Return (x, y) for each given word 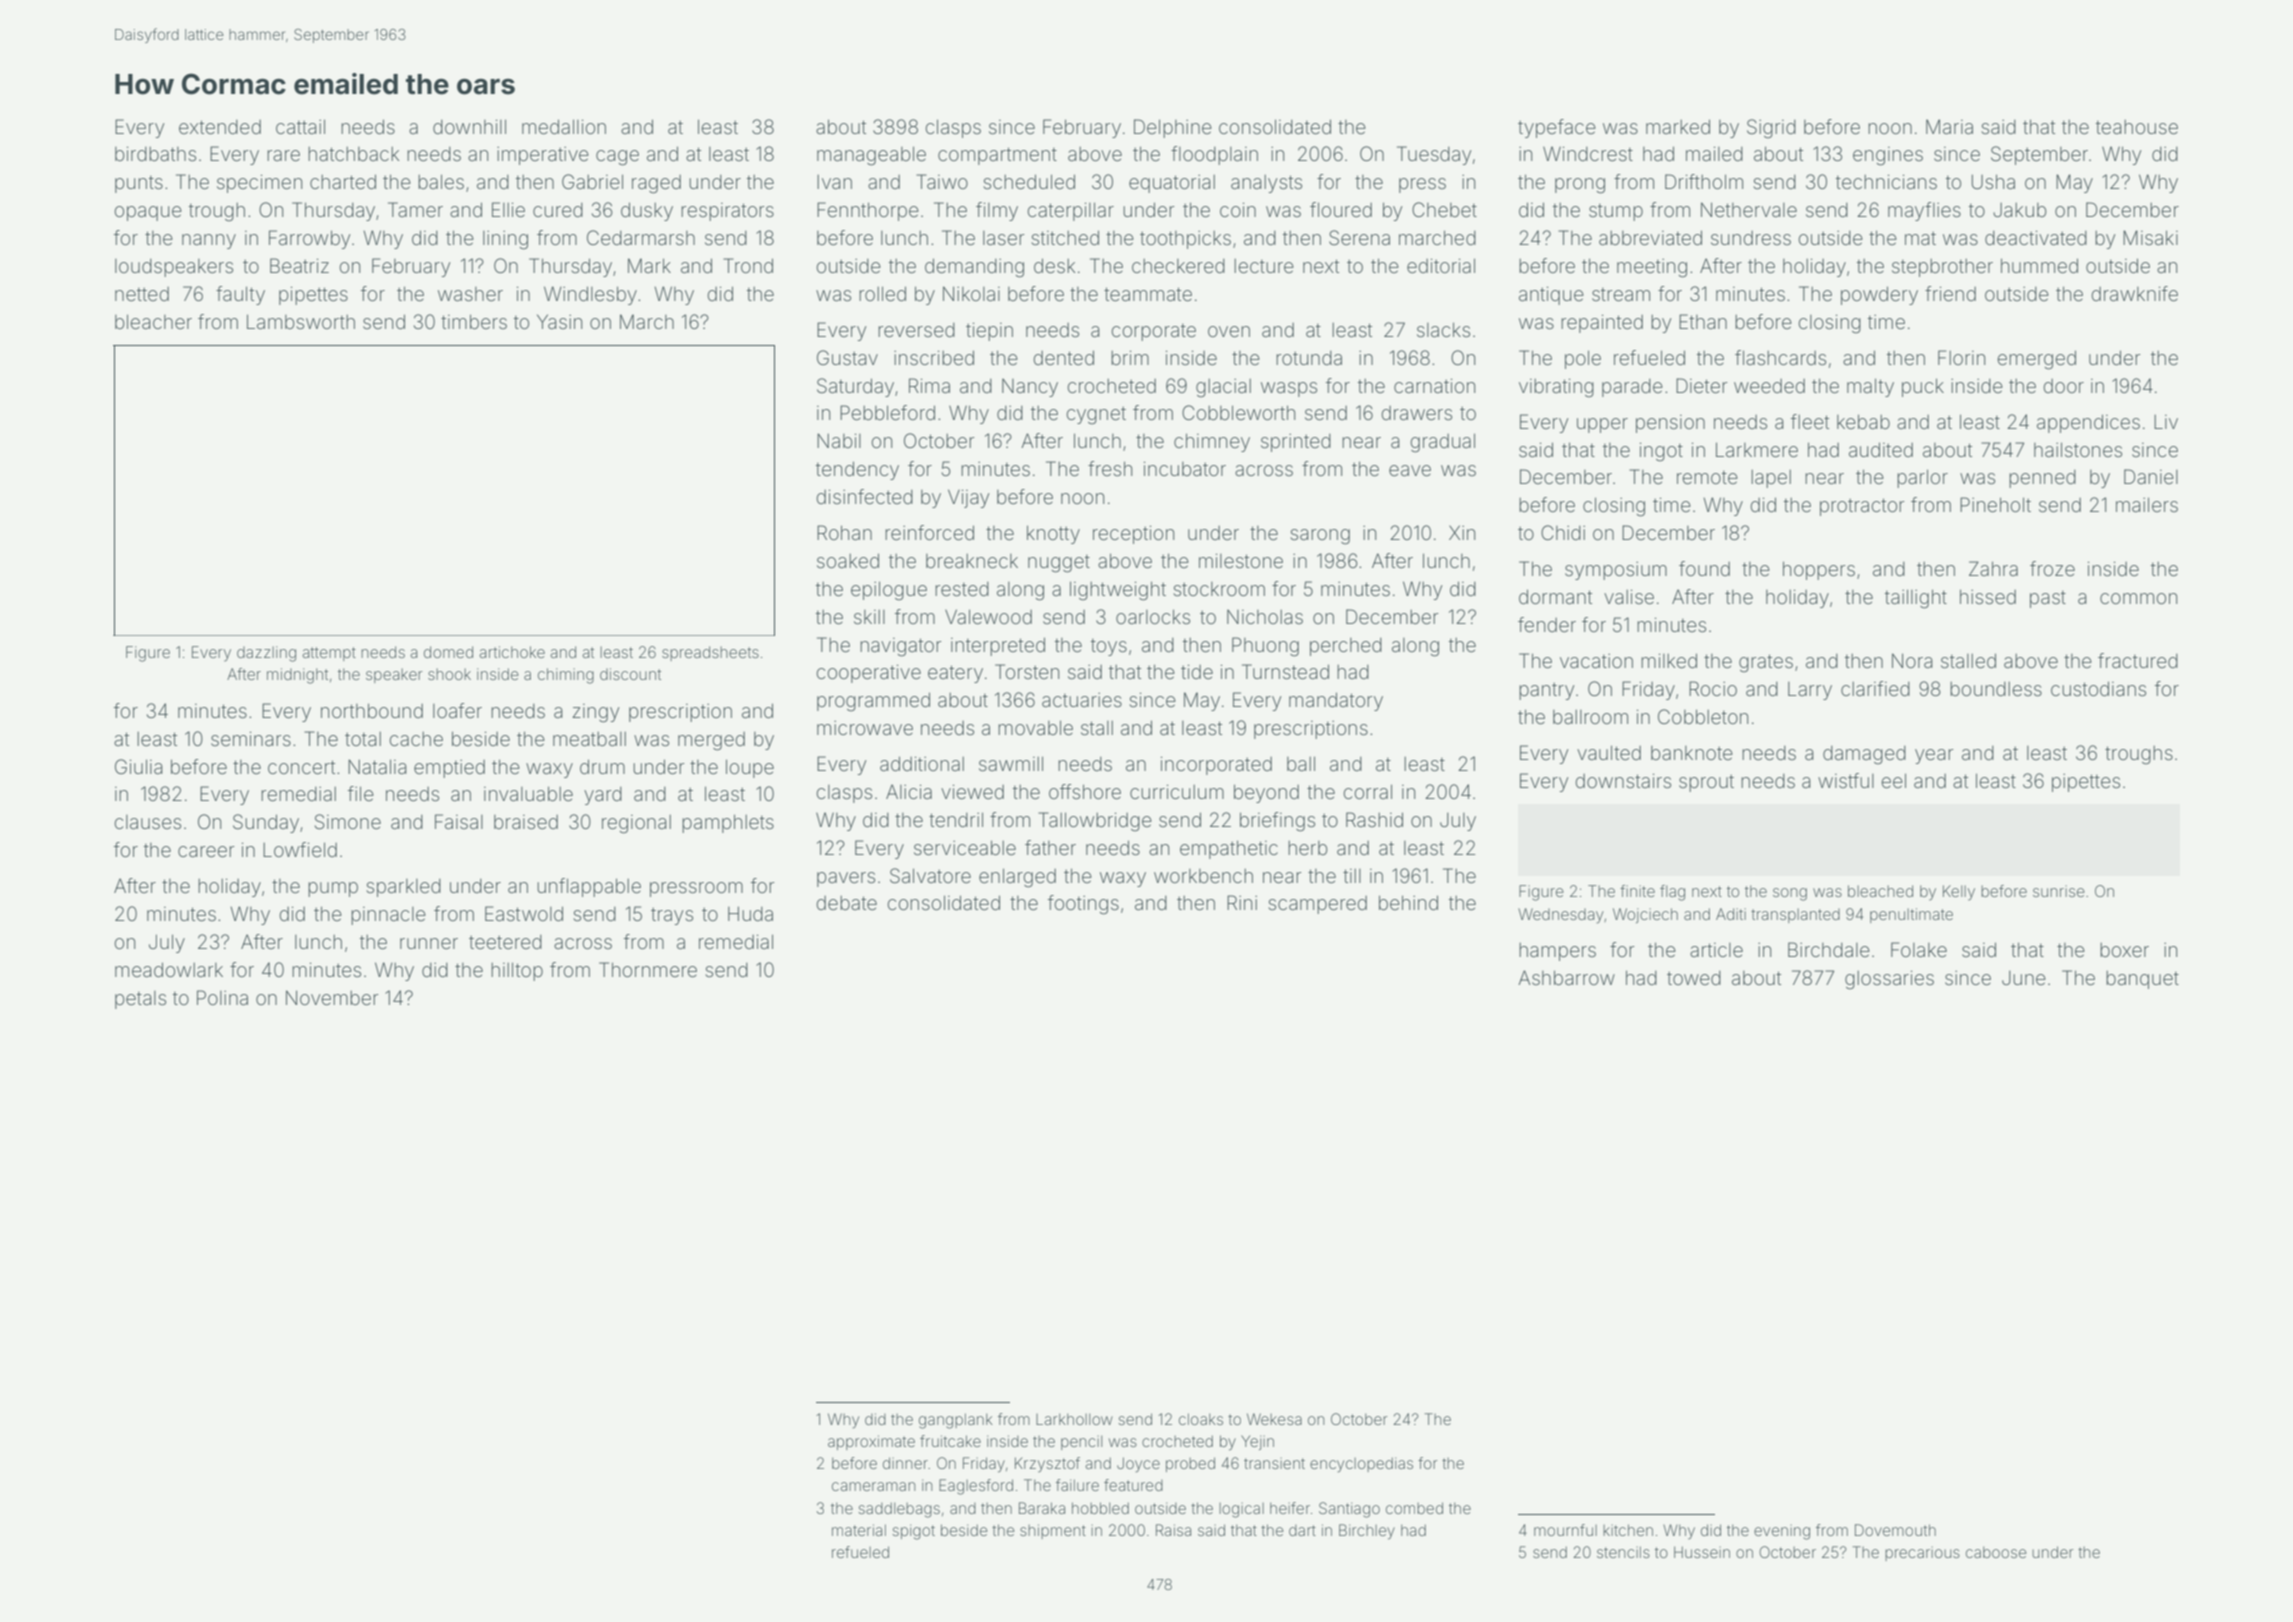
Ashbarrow (1566, 977)
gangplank (956, 1421)
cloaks (1201, 1419)
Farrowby (309, 239)
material (859, 1530)
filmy (997, 211)
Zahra (1993, 568)
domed (448, 652)
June (2024, 978)
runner (429, 943)
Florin (1961, 357)
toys (1109, 647)
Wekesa (1274, 1419)
